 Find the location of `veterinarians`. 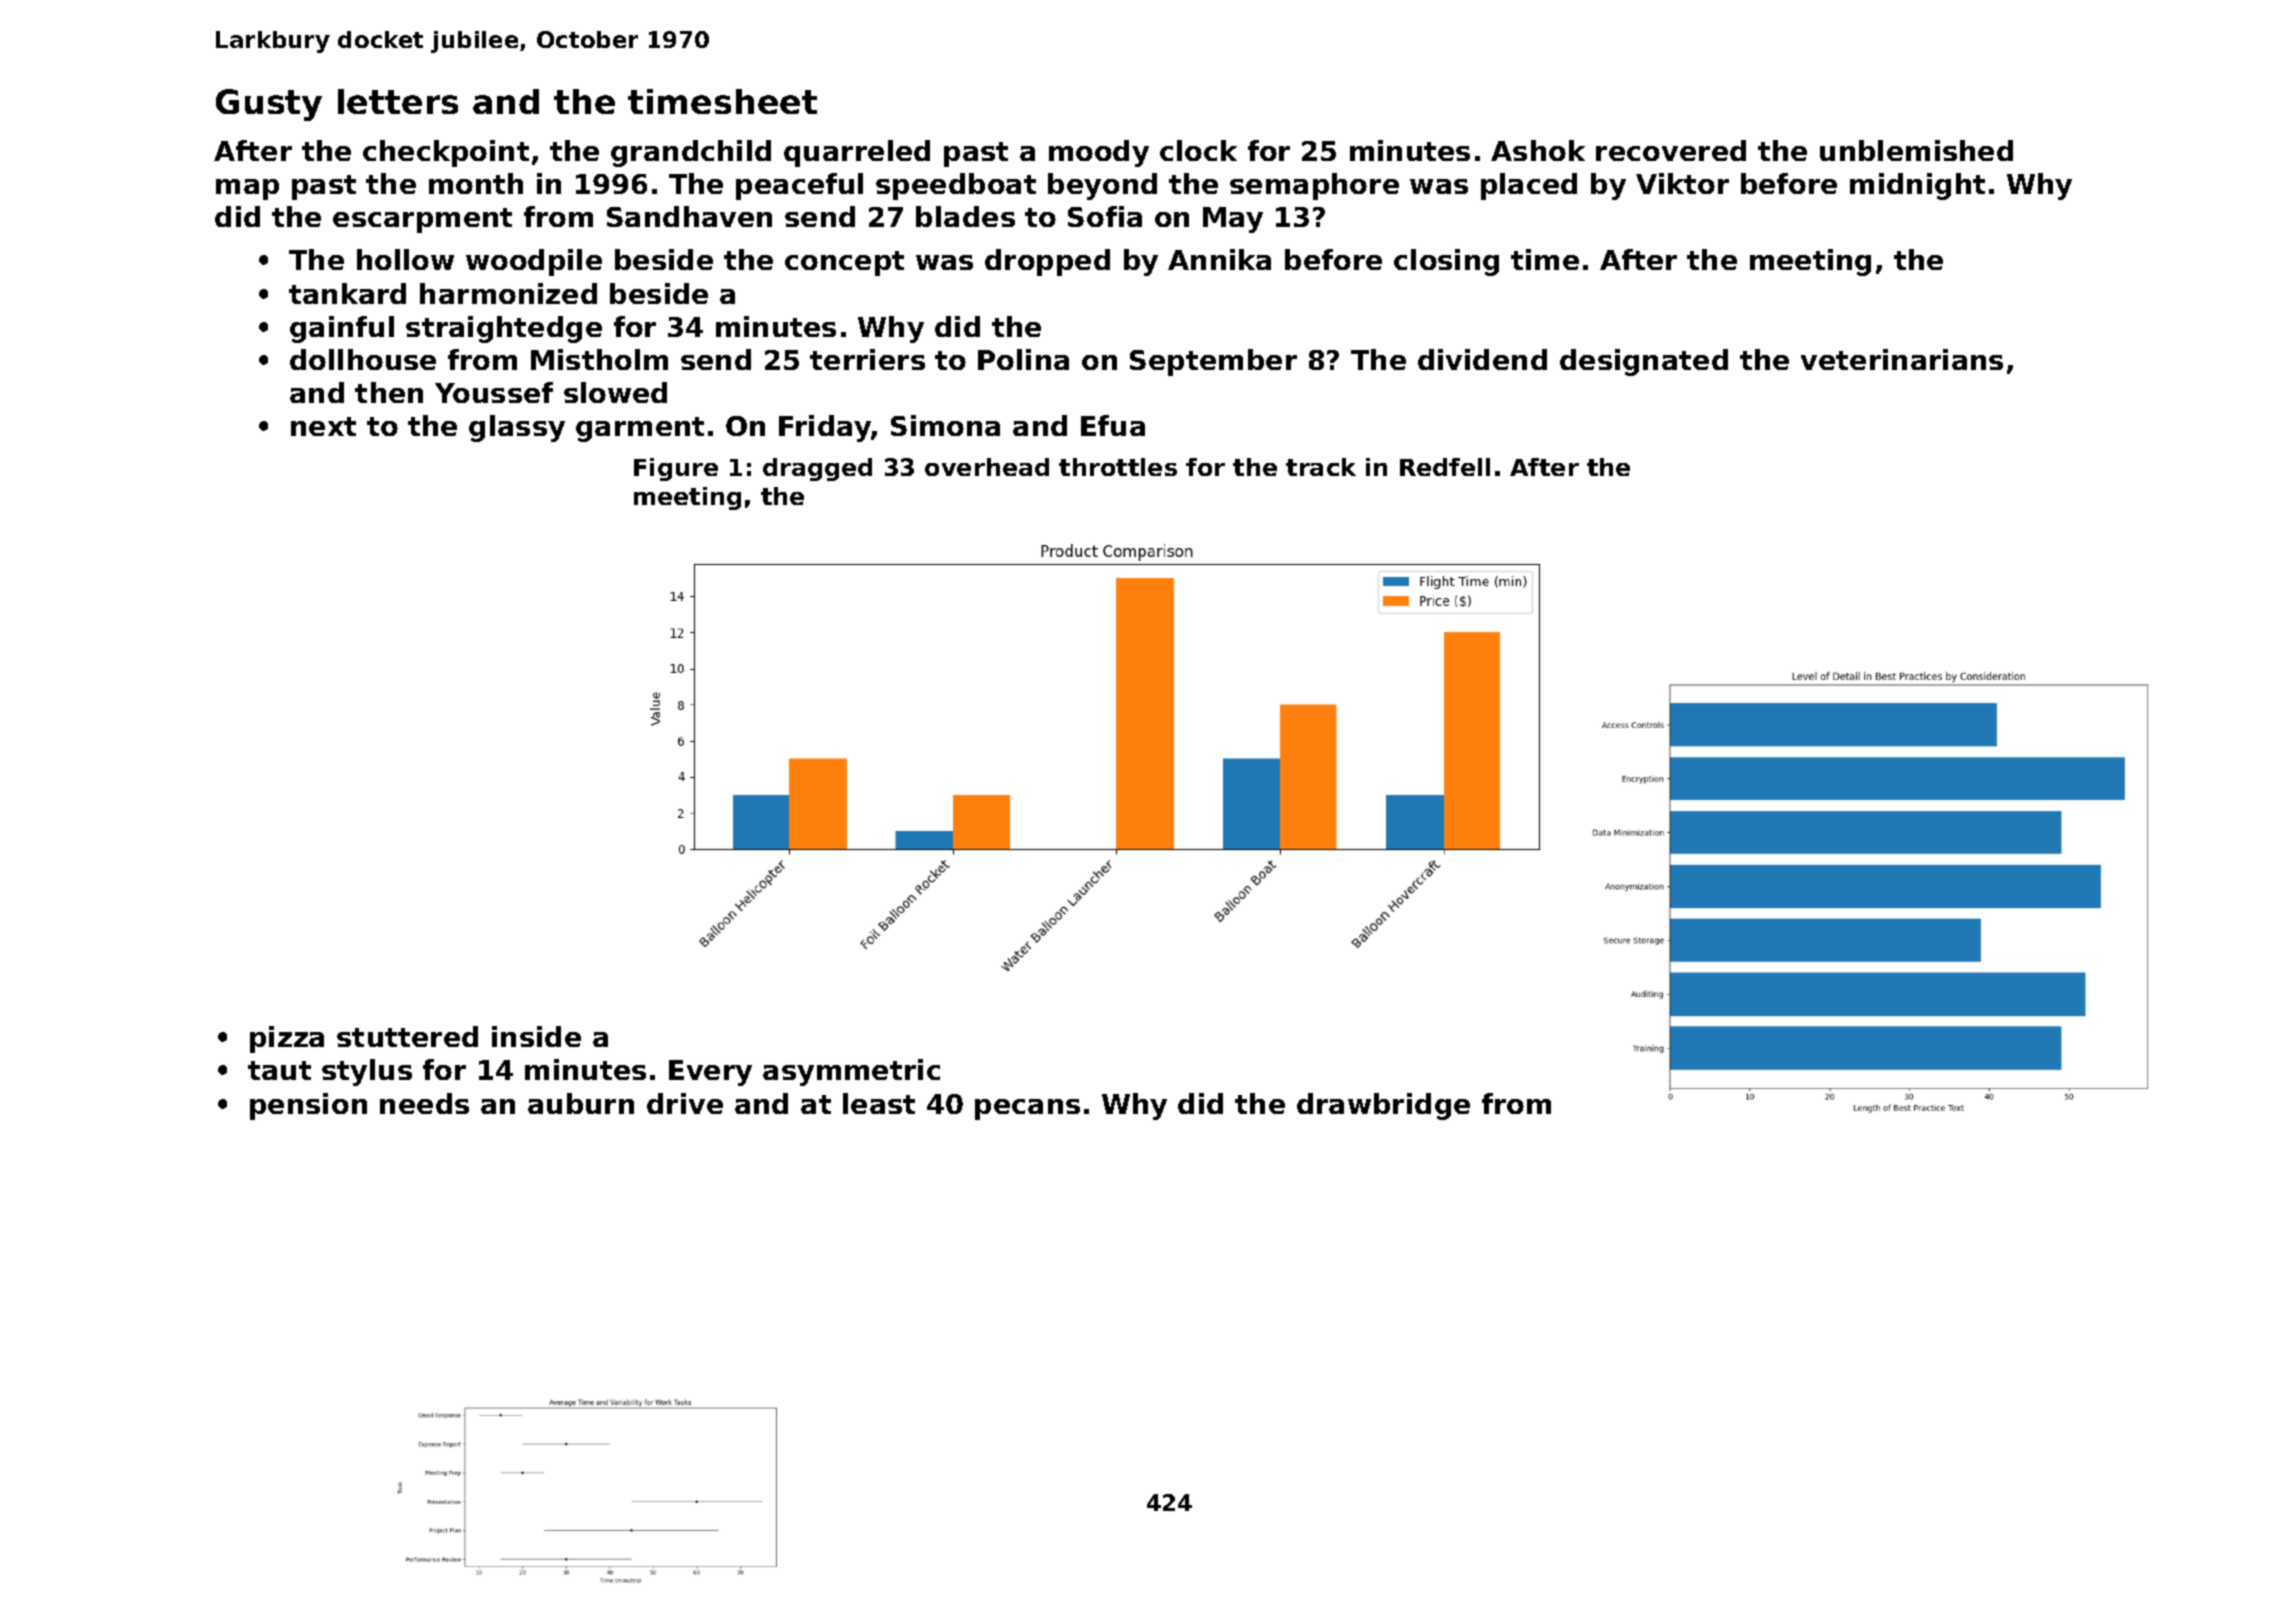

veterinarians is located at coordinates (1902, 359).
